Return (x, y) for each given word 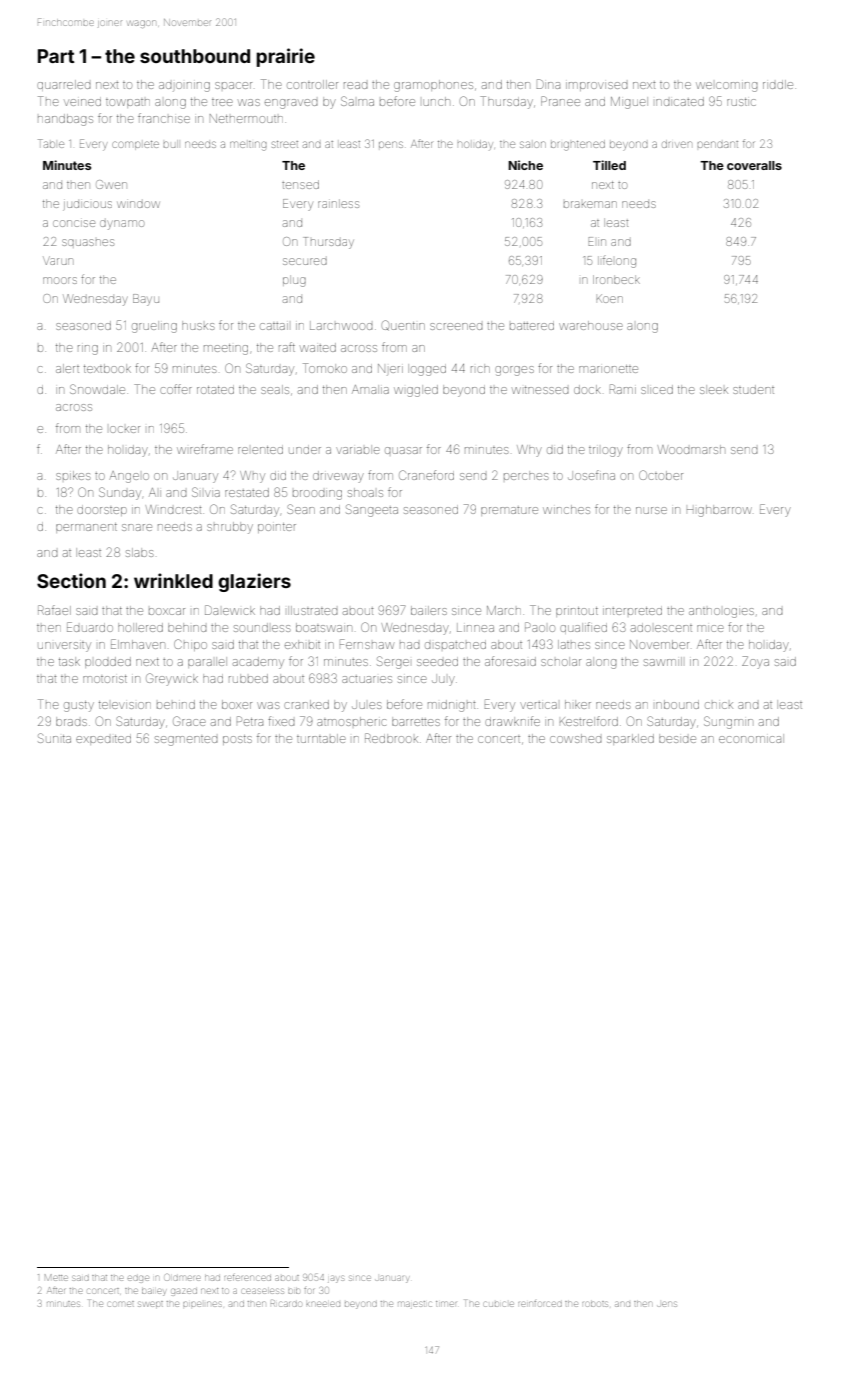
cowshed (575, 738)
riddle (778, 84)
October (661, 475)
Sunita (54, 738)
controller (312, 84)
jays (336, 1279)
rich (480, 368)
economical (751, 738)
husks (198, 325)
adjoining (184, 87)
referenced (247, 1278)
